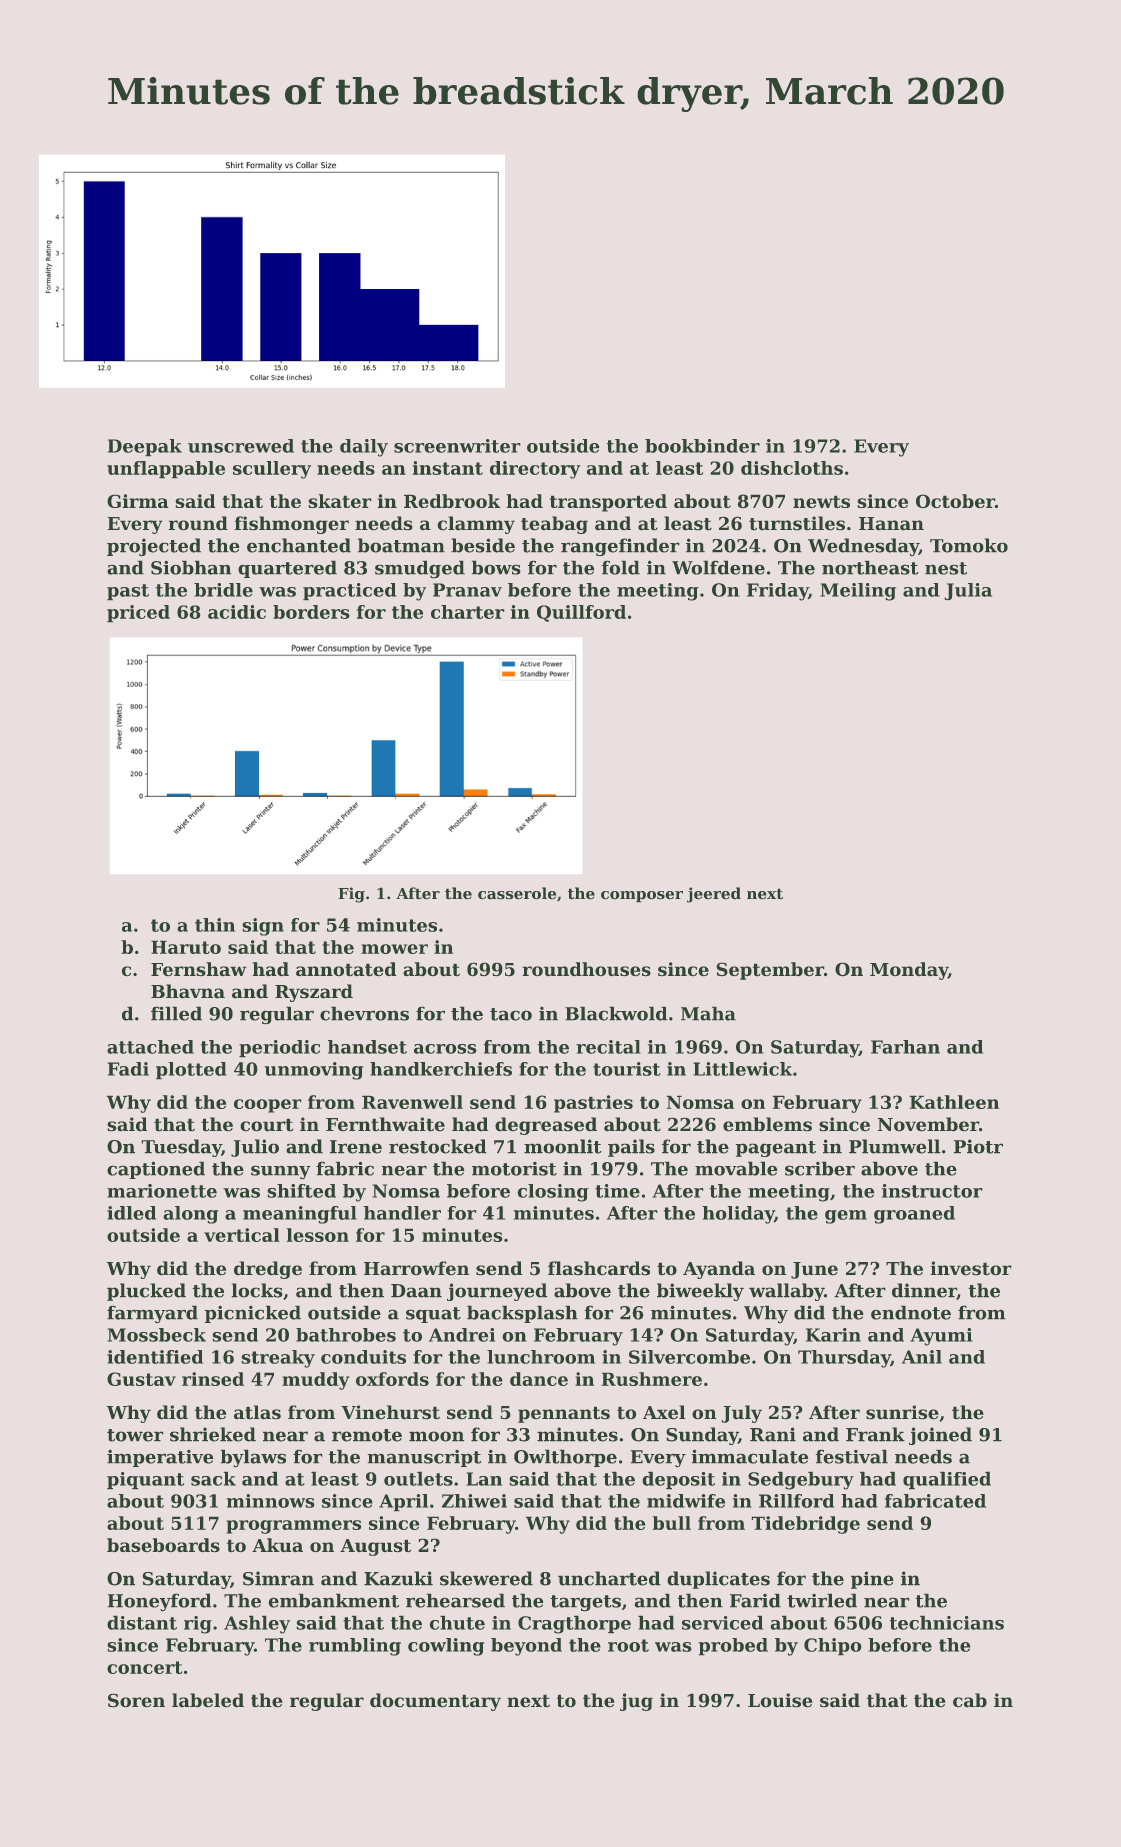 The image size is (1121, 1847). What do you see at coordinates (346, 1335) in the screenshot?
I see `bathrobes` at bounding box center [346, 1335].
